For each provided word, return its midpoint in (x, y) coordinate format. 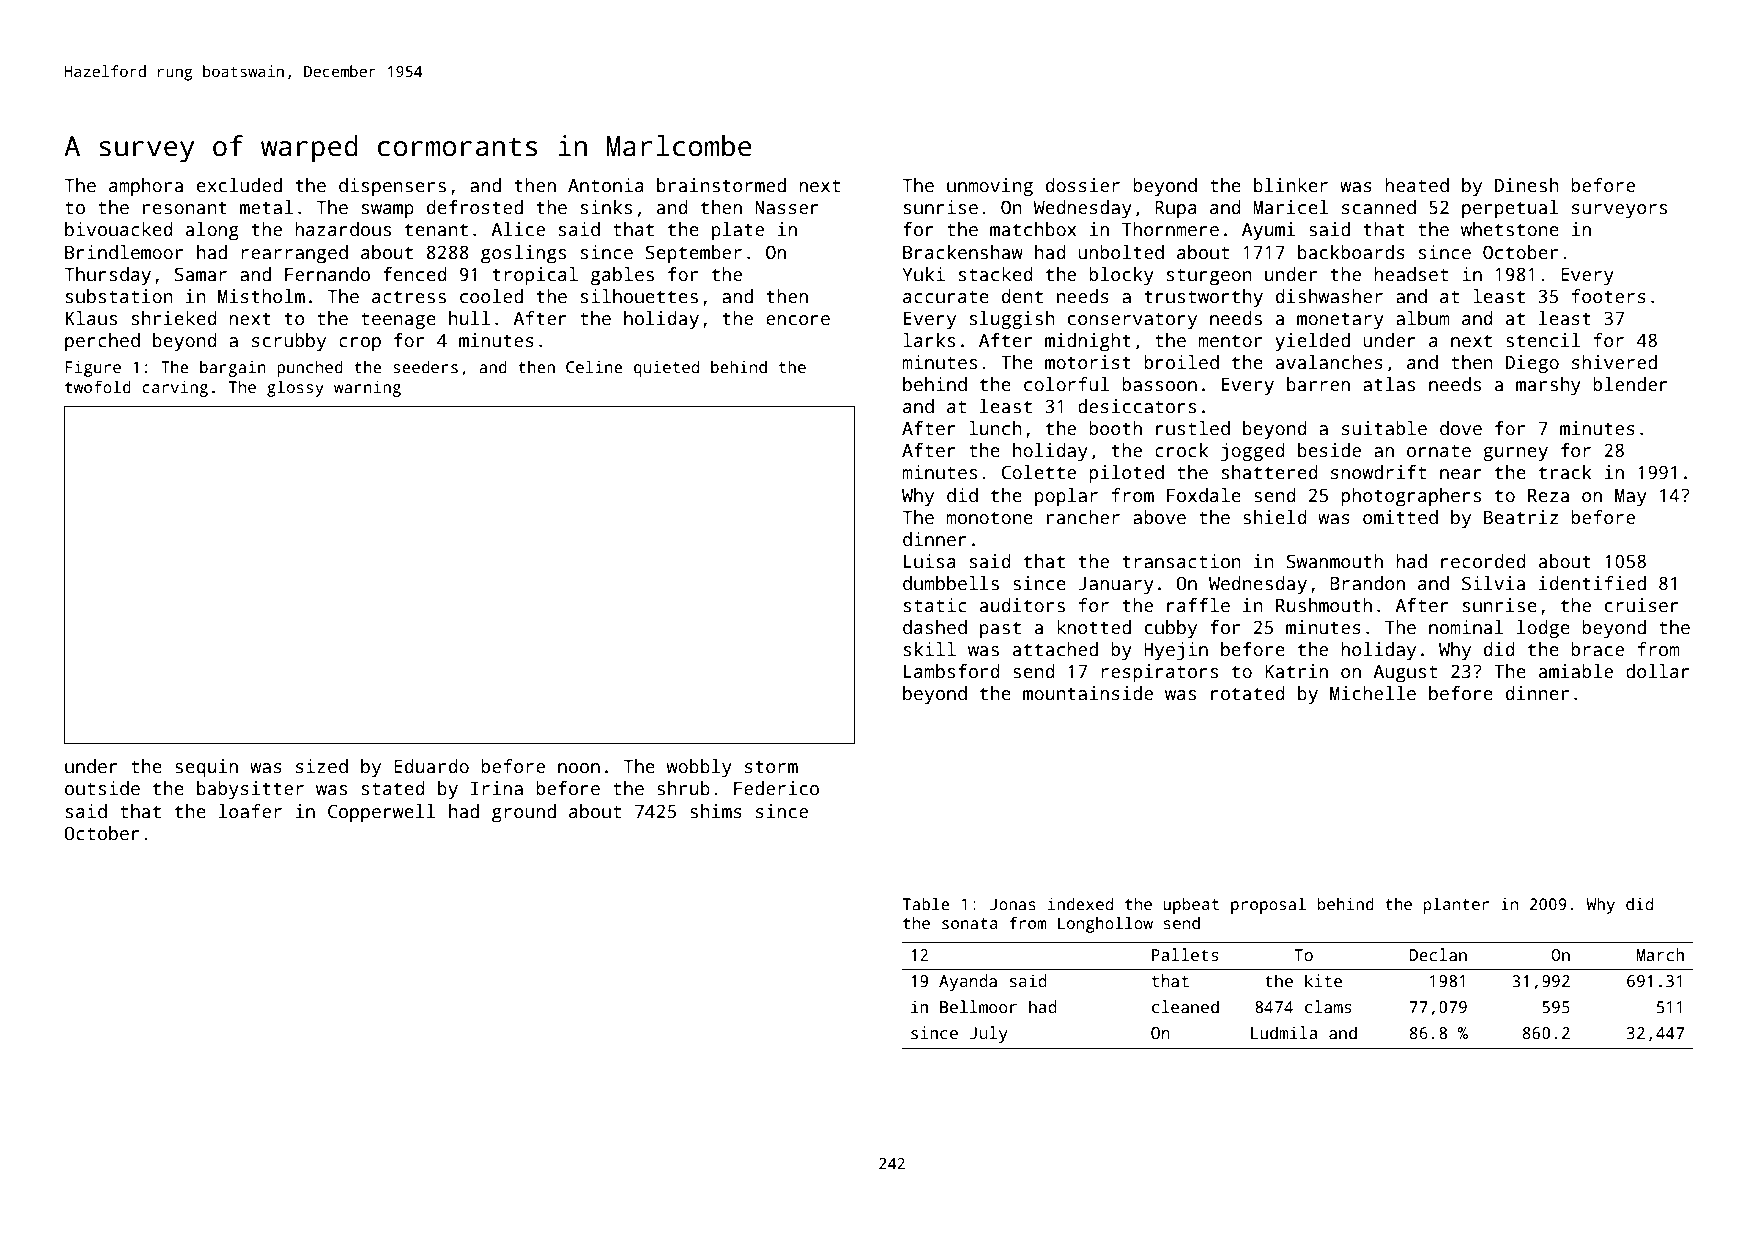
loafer (250, 811)
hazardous (343, 229)
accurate (946, 297)
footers (1609, 296)
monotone (989, 518)
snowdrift (1378, 472)
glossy (295, 388)
